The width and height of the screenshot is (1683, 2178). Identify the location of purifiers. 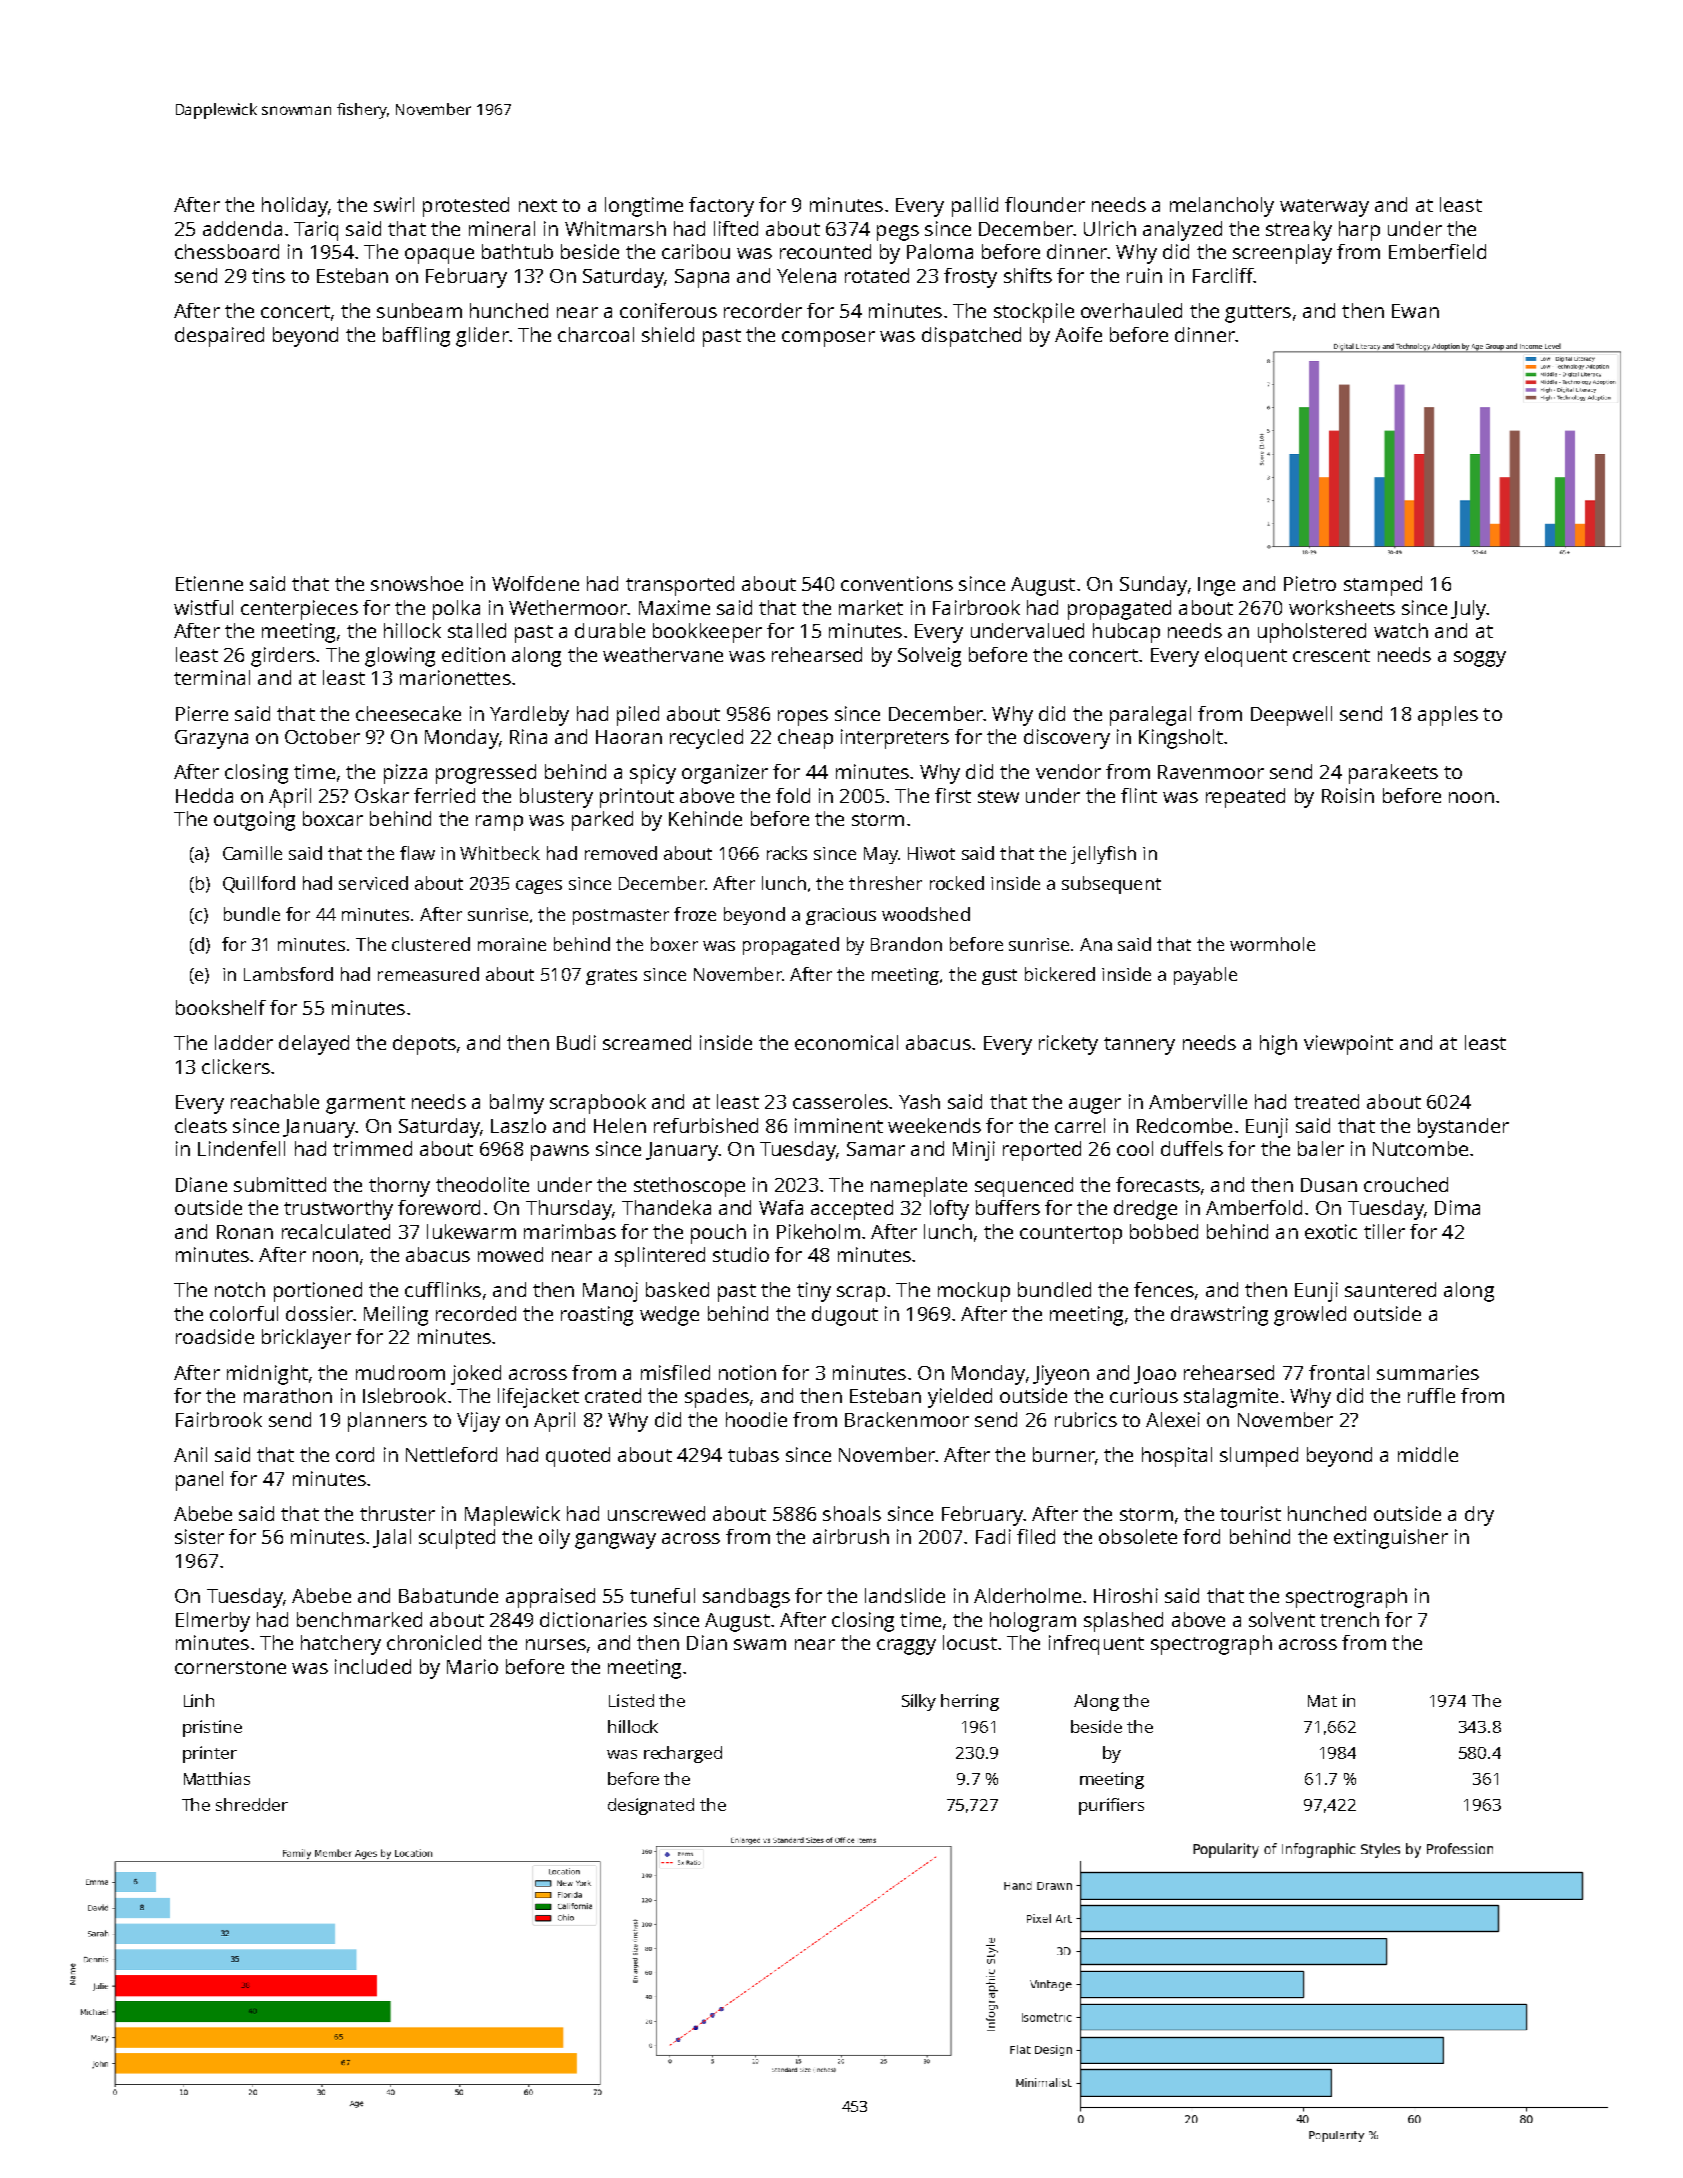
(1111, 1806).
